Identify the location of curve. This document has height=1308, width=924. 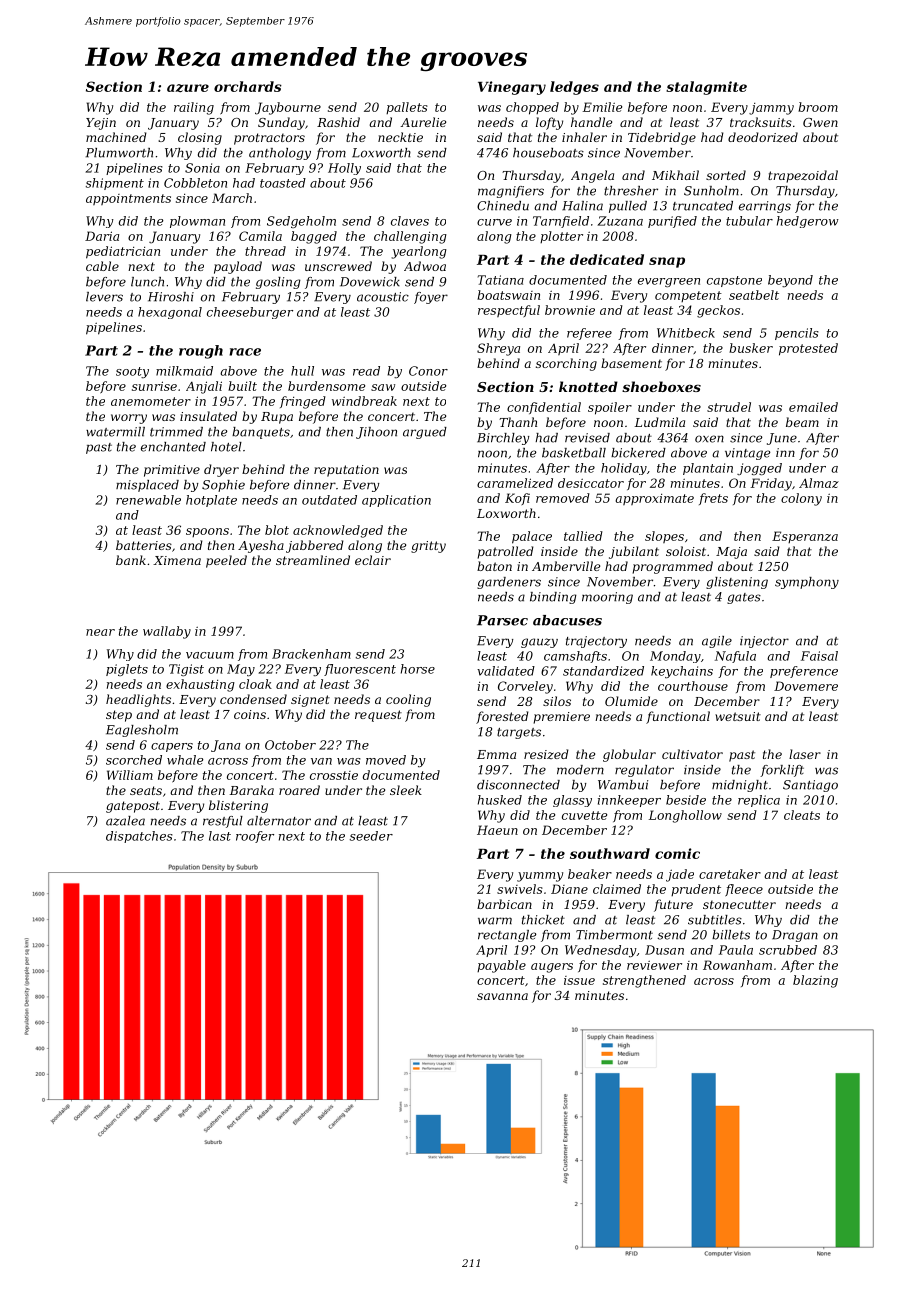
(494, 222).
